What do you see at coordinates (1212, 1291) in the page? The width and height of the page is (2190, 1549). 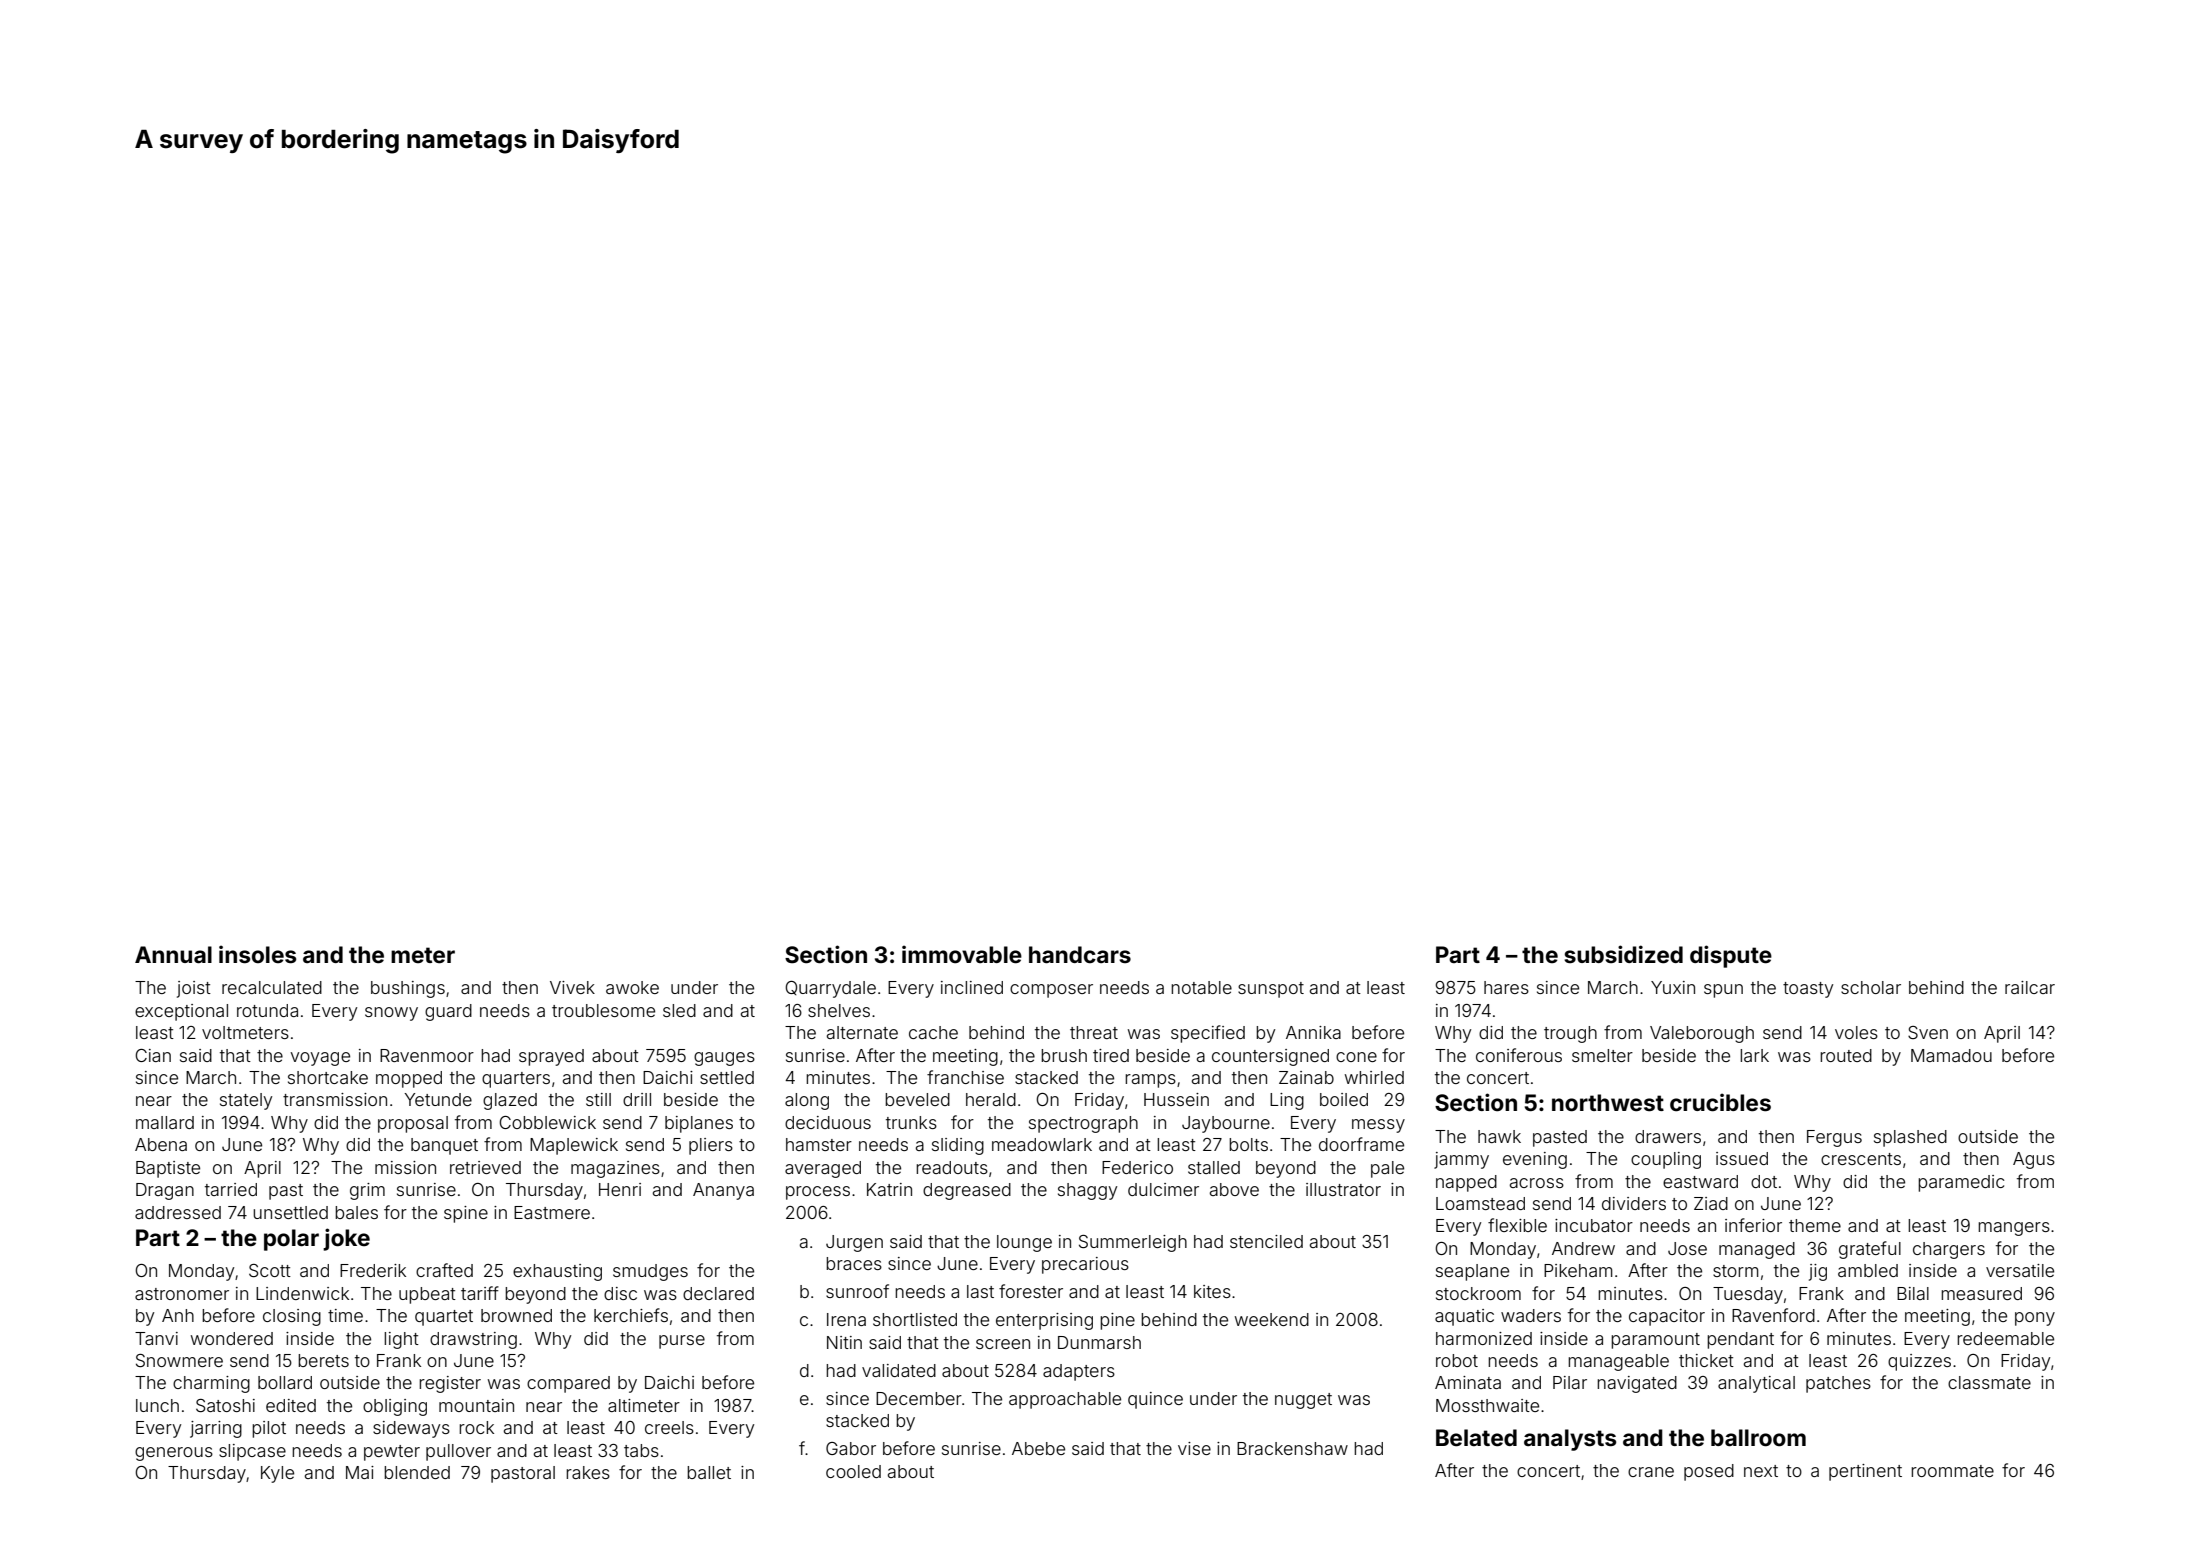 I see `kites` at bounding box center [1212, 1291].
